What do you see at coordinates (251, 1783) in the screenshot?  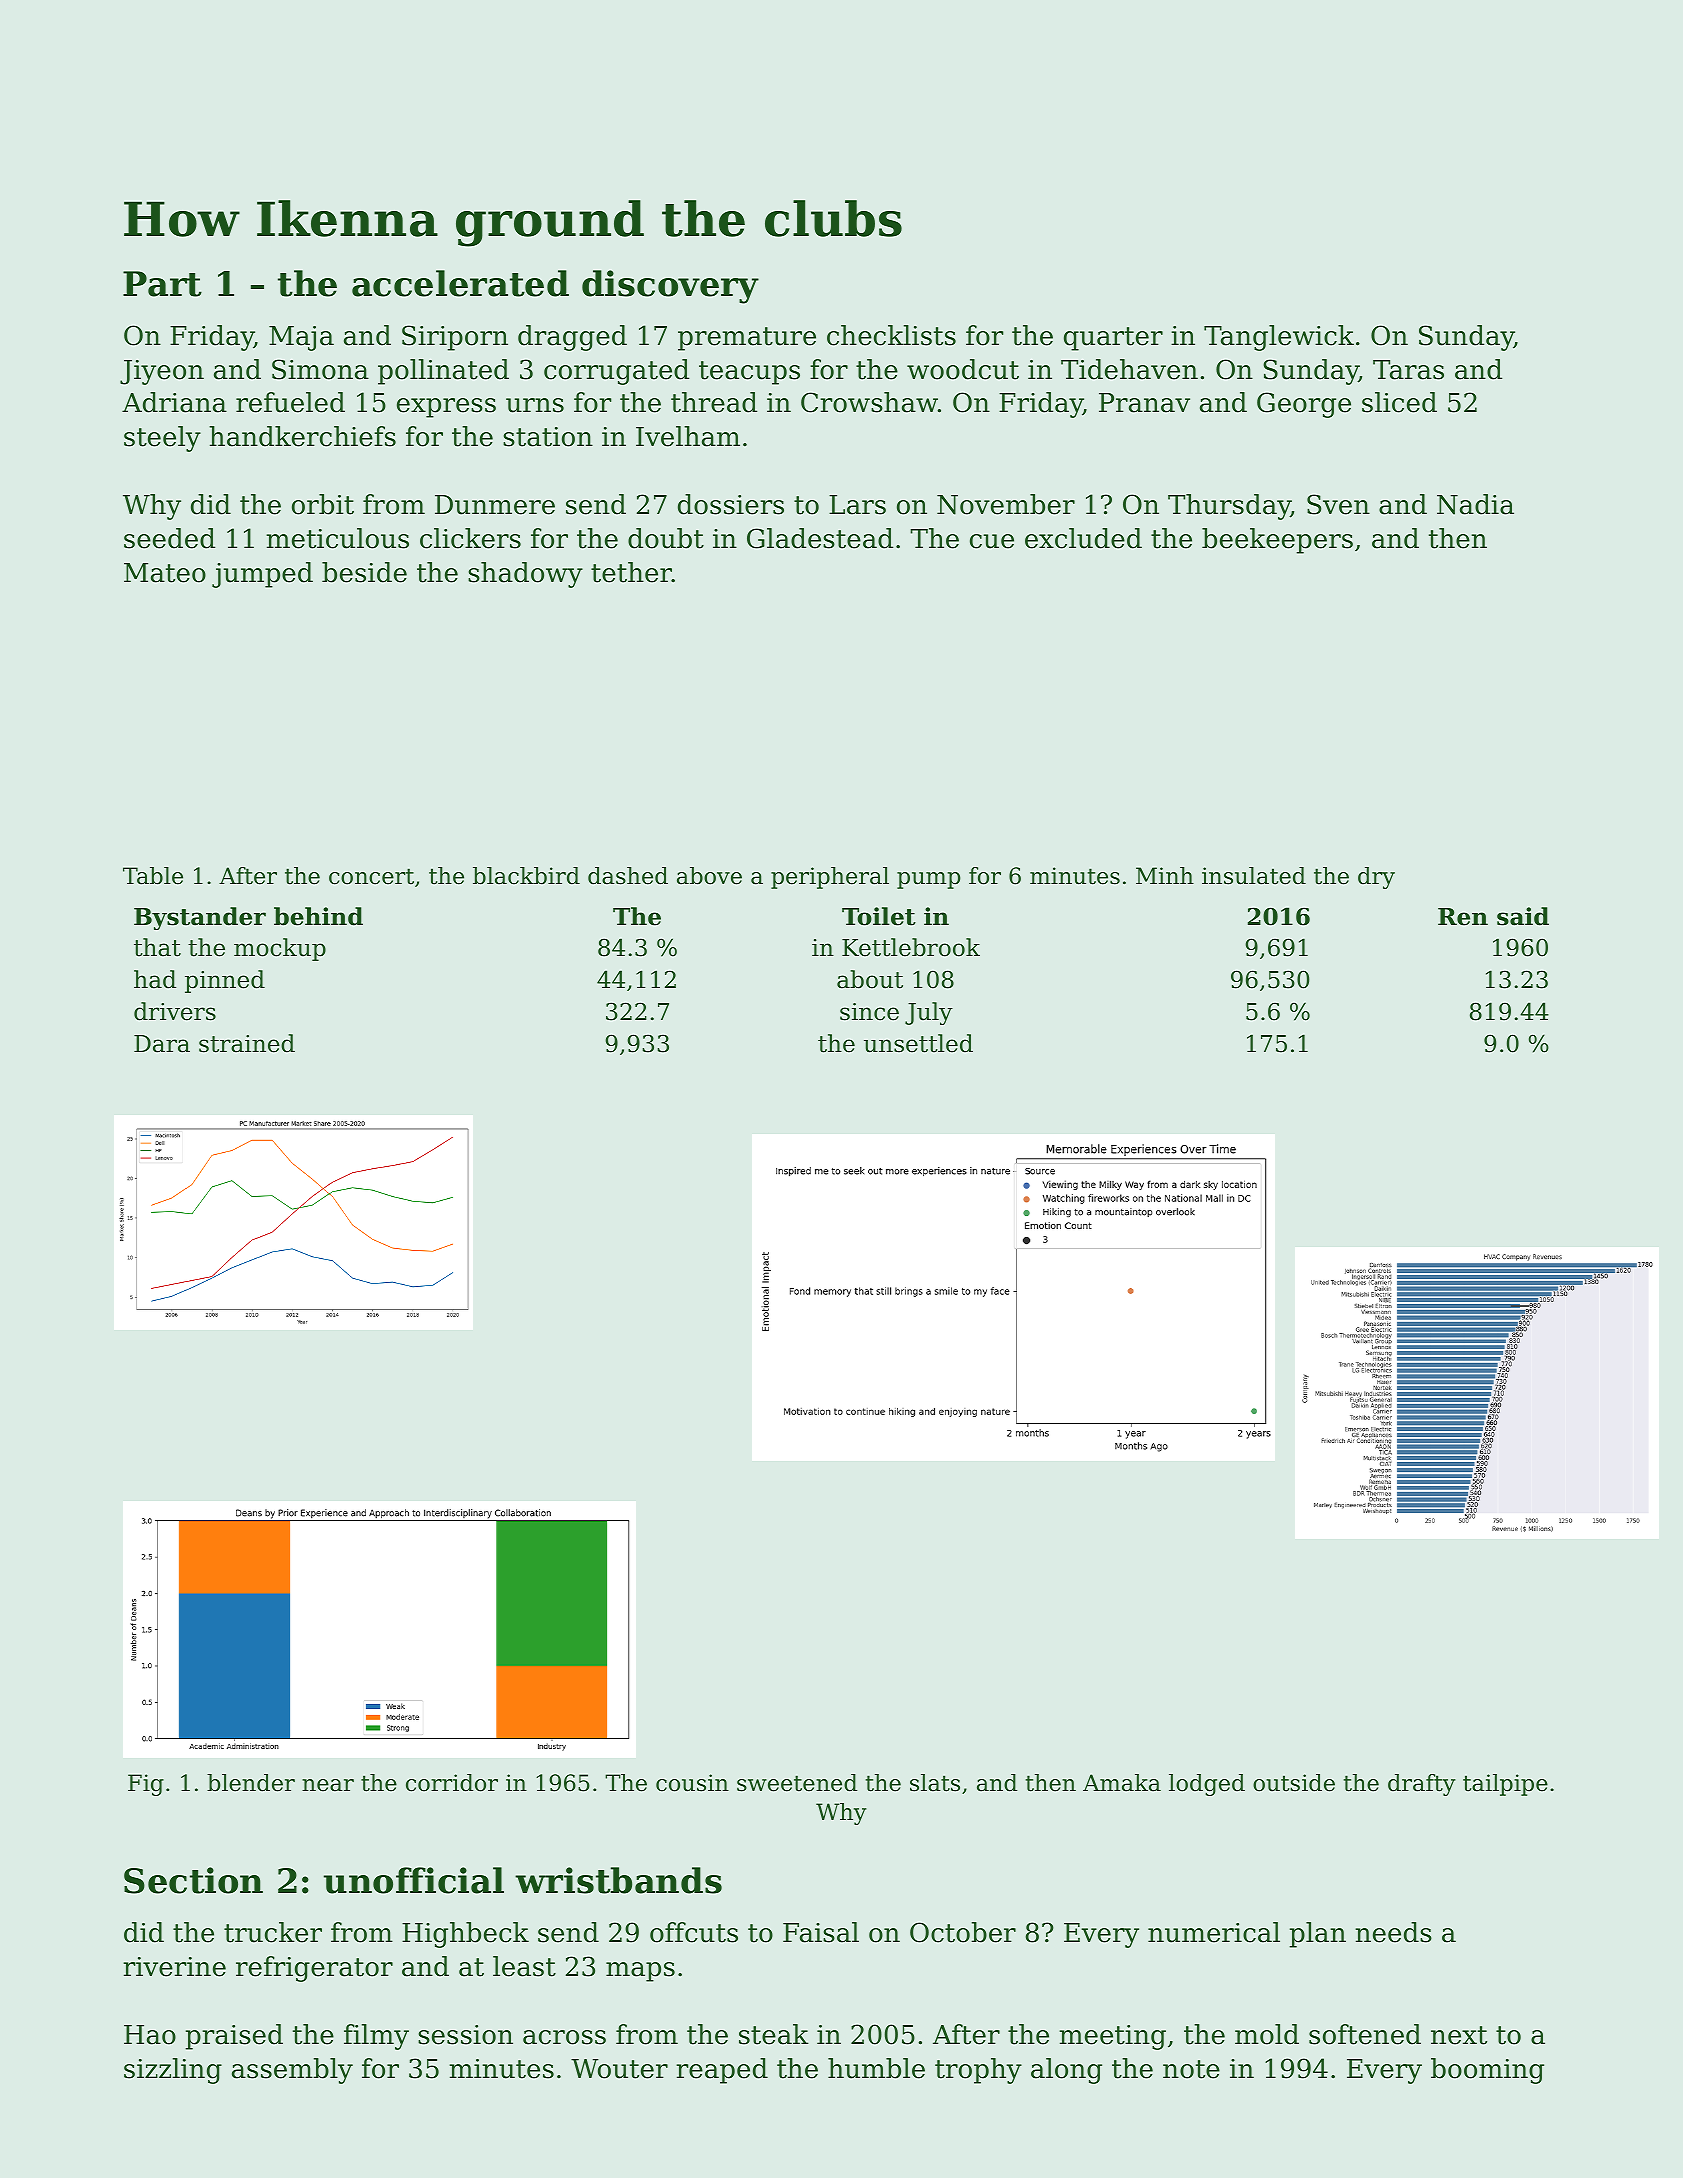 I see `blender` at bounding box center [251, 1783].
